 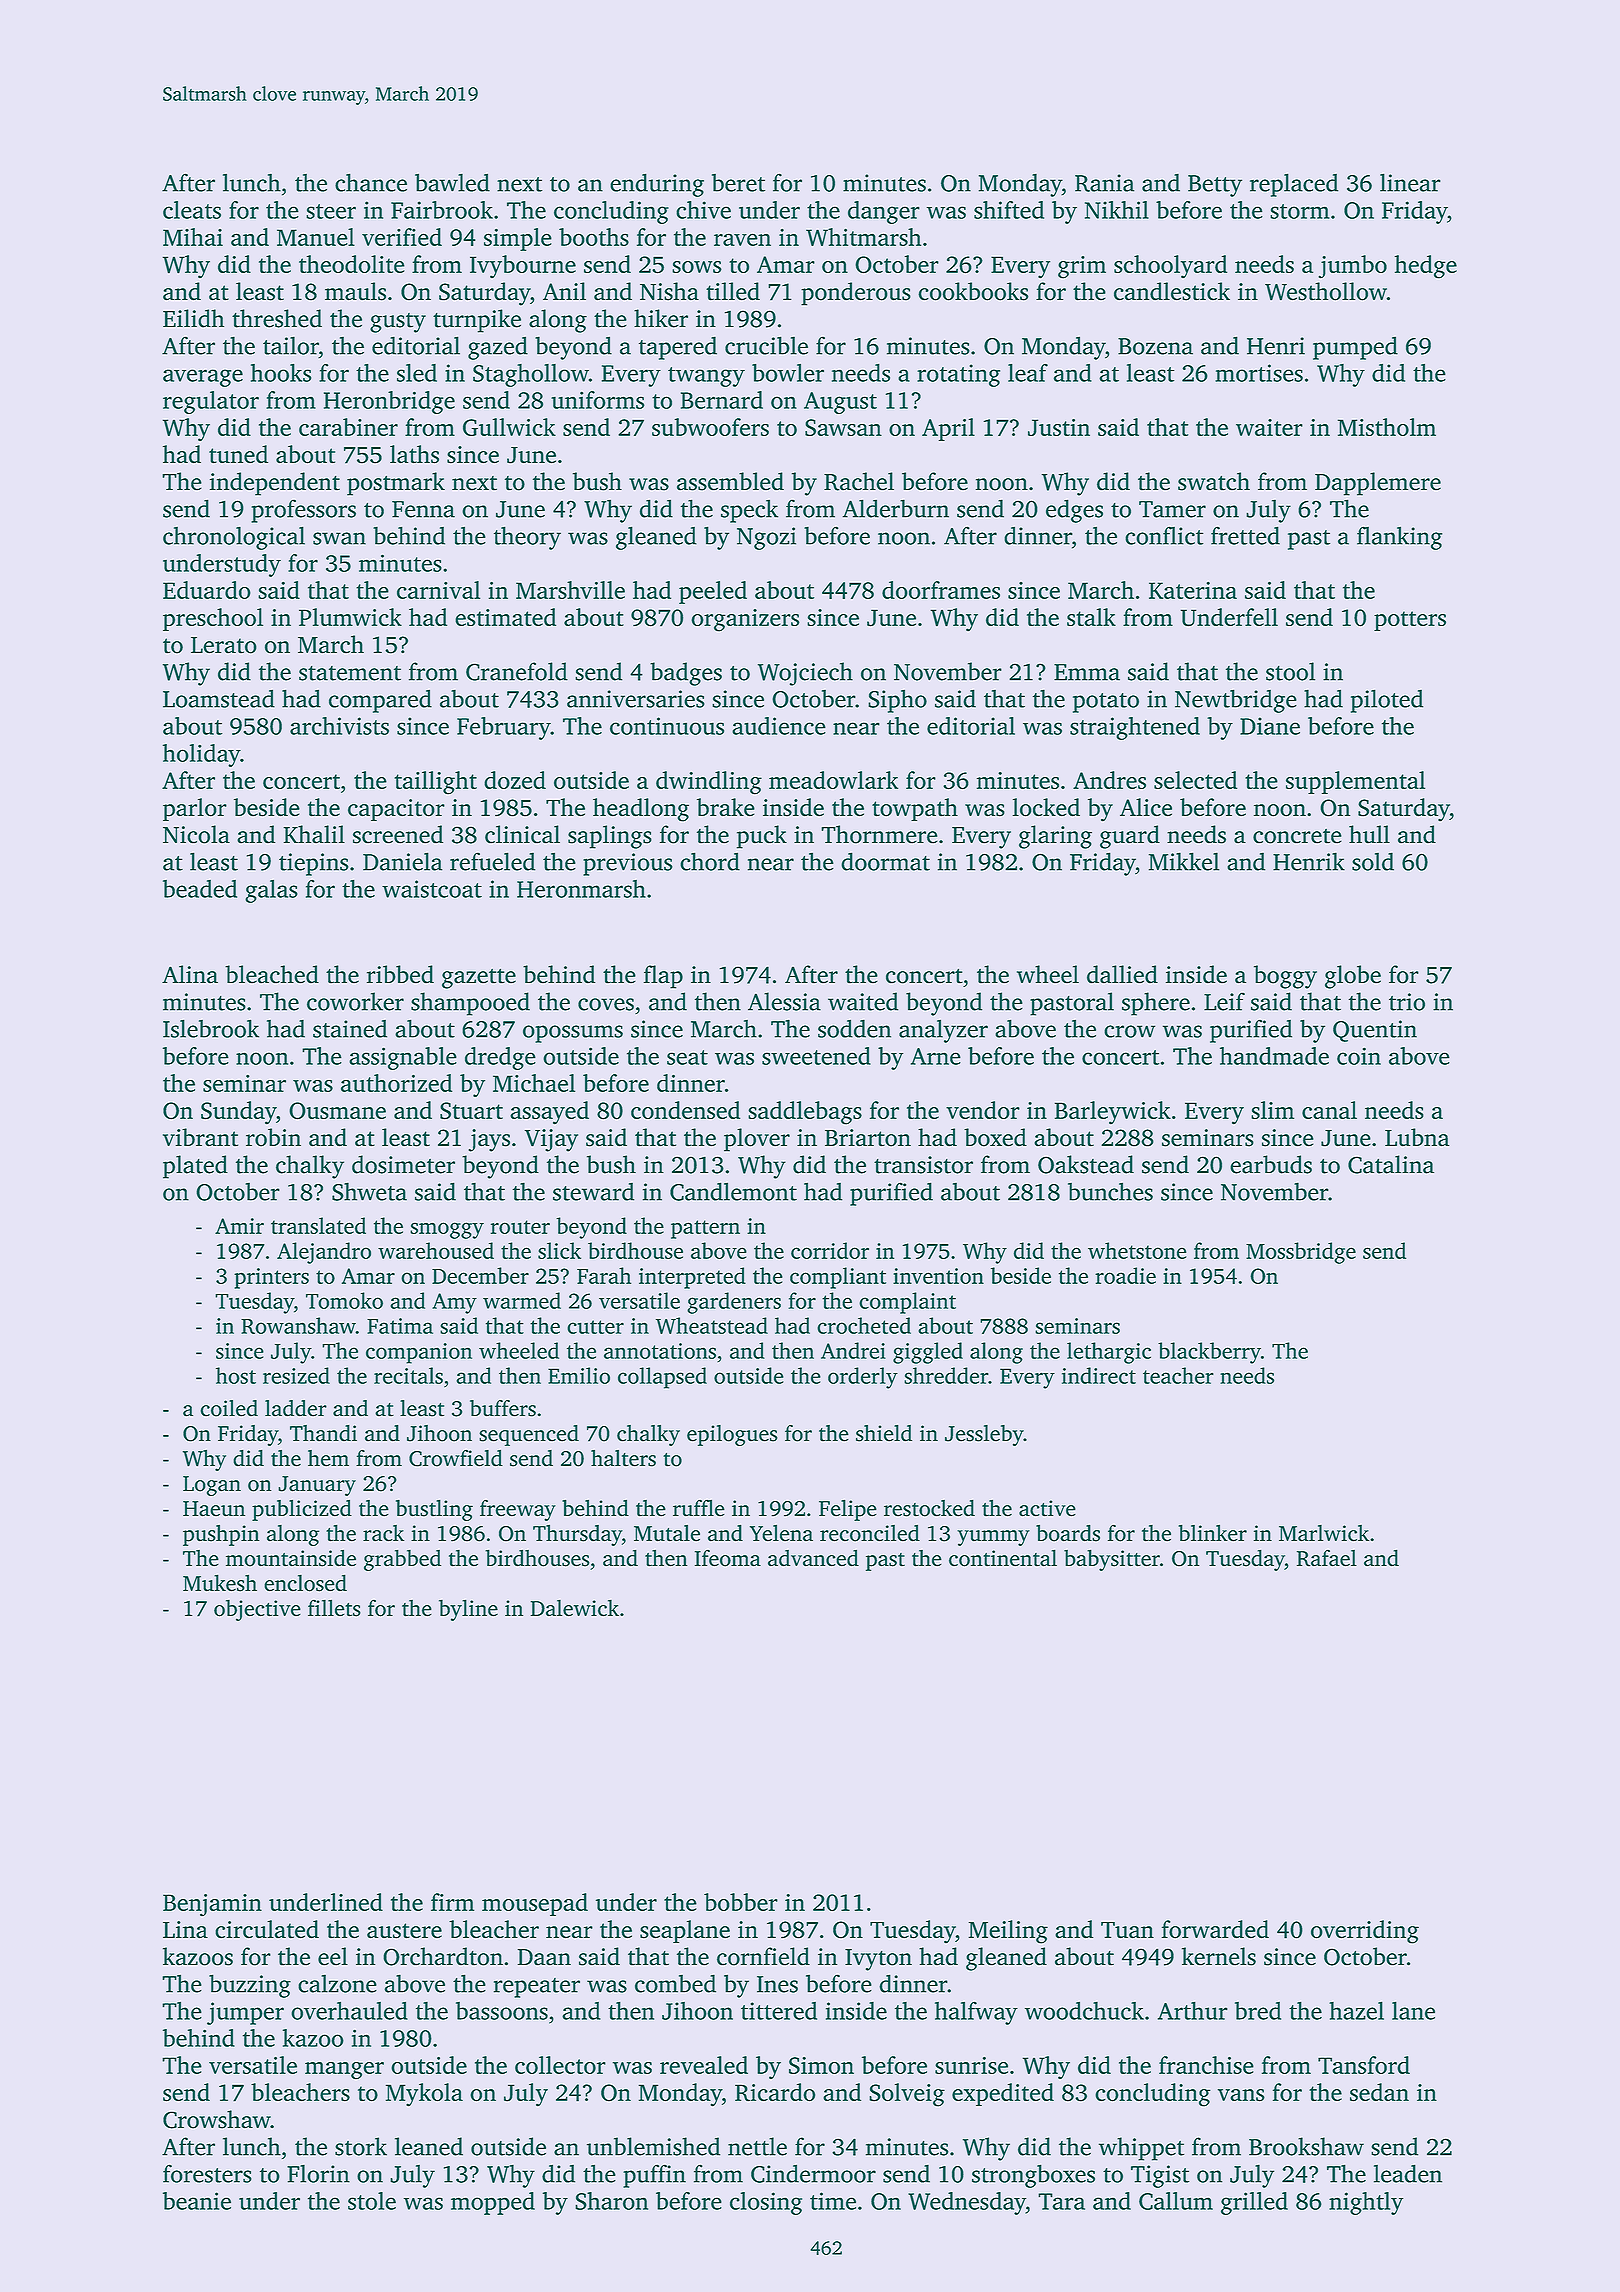 I want to click on restocked, so click(x=929, y=1508).
